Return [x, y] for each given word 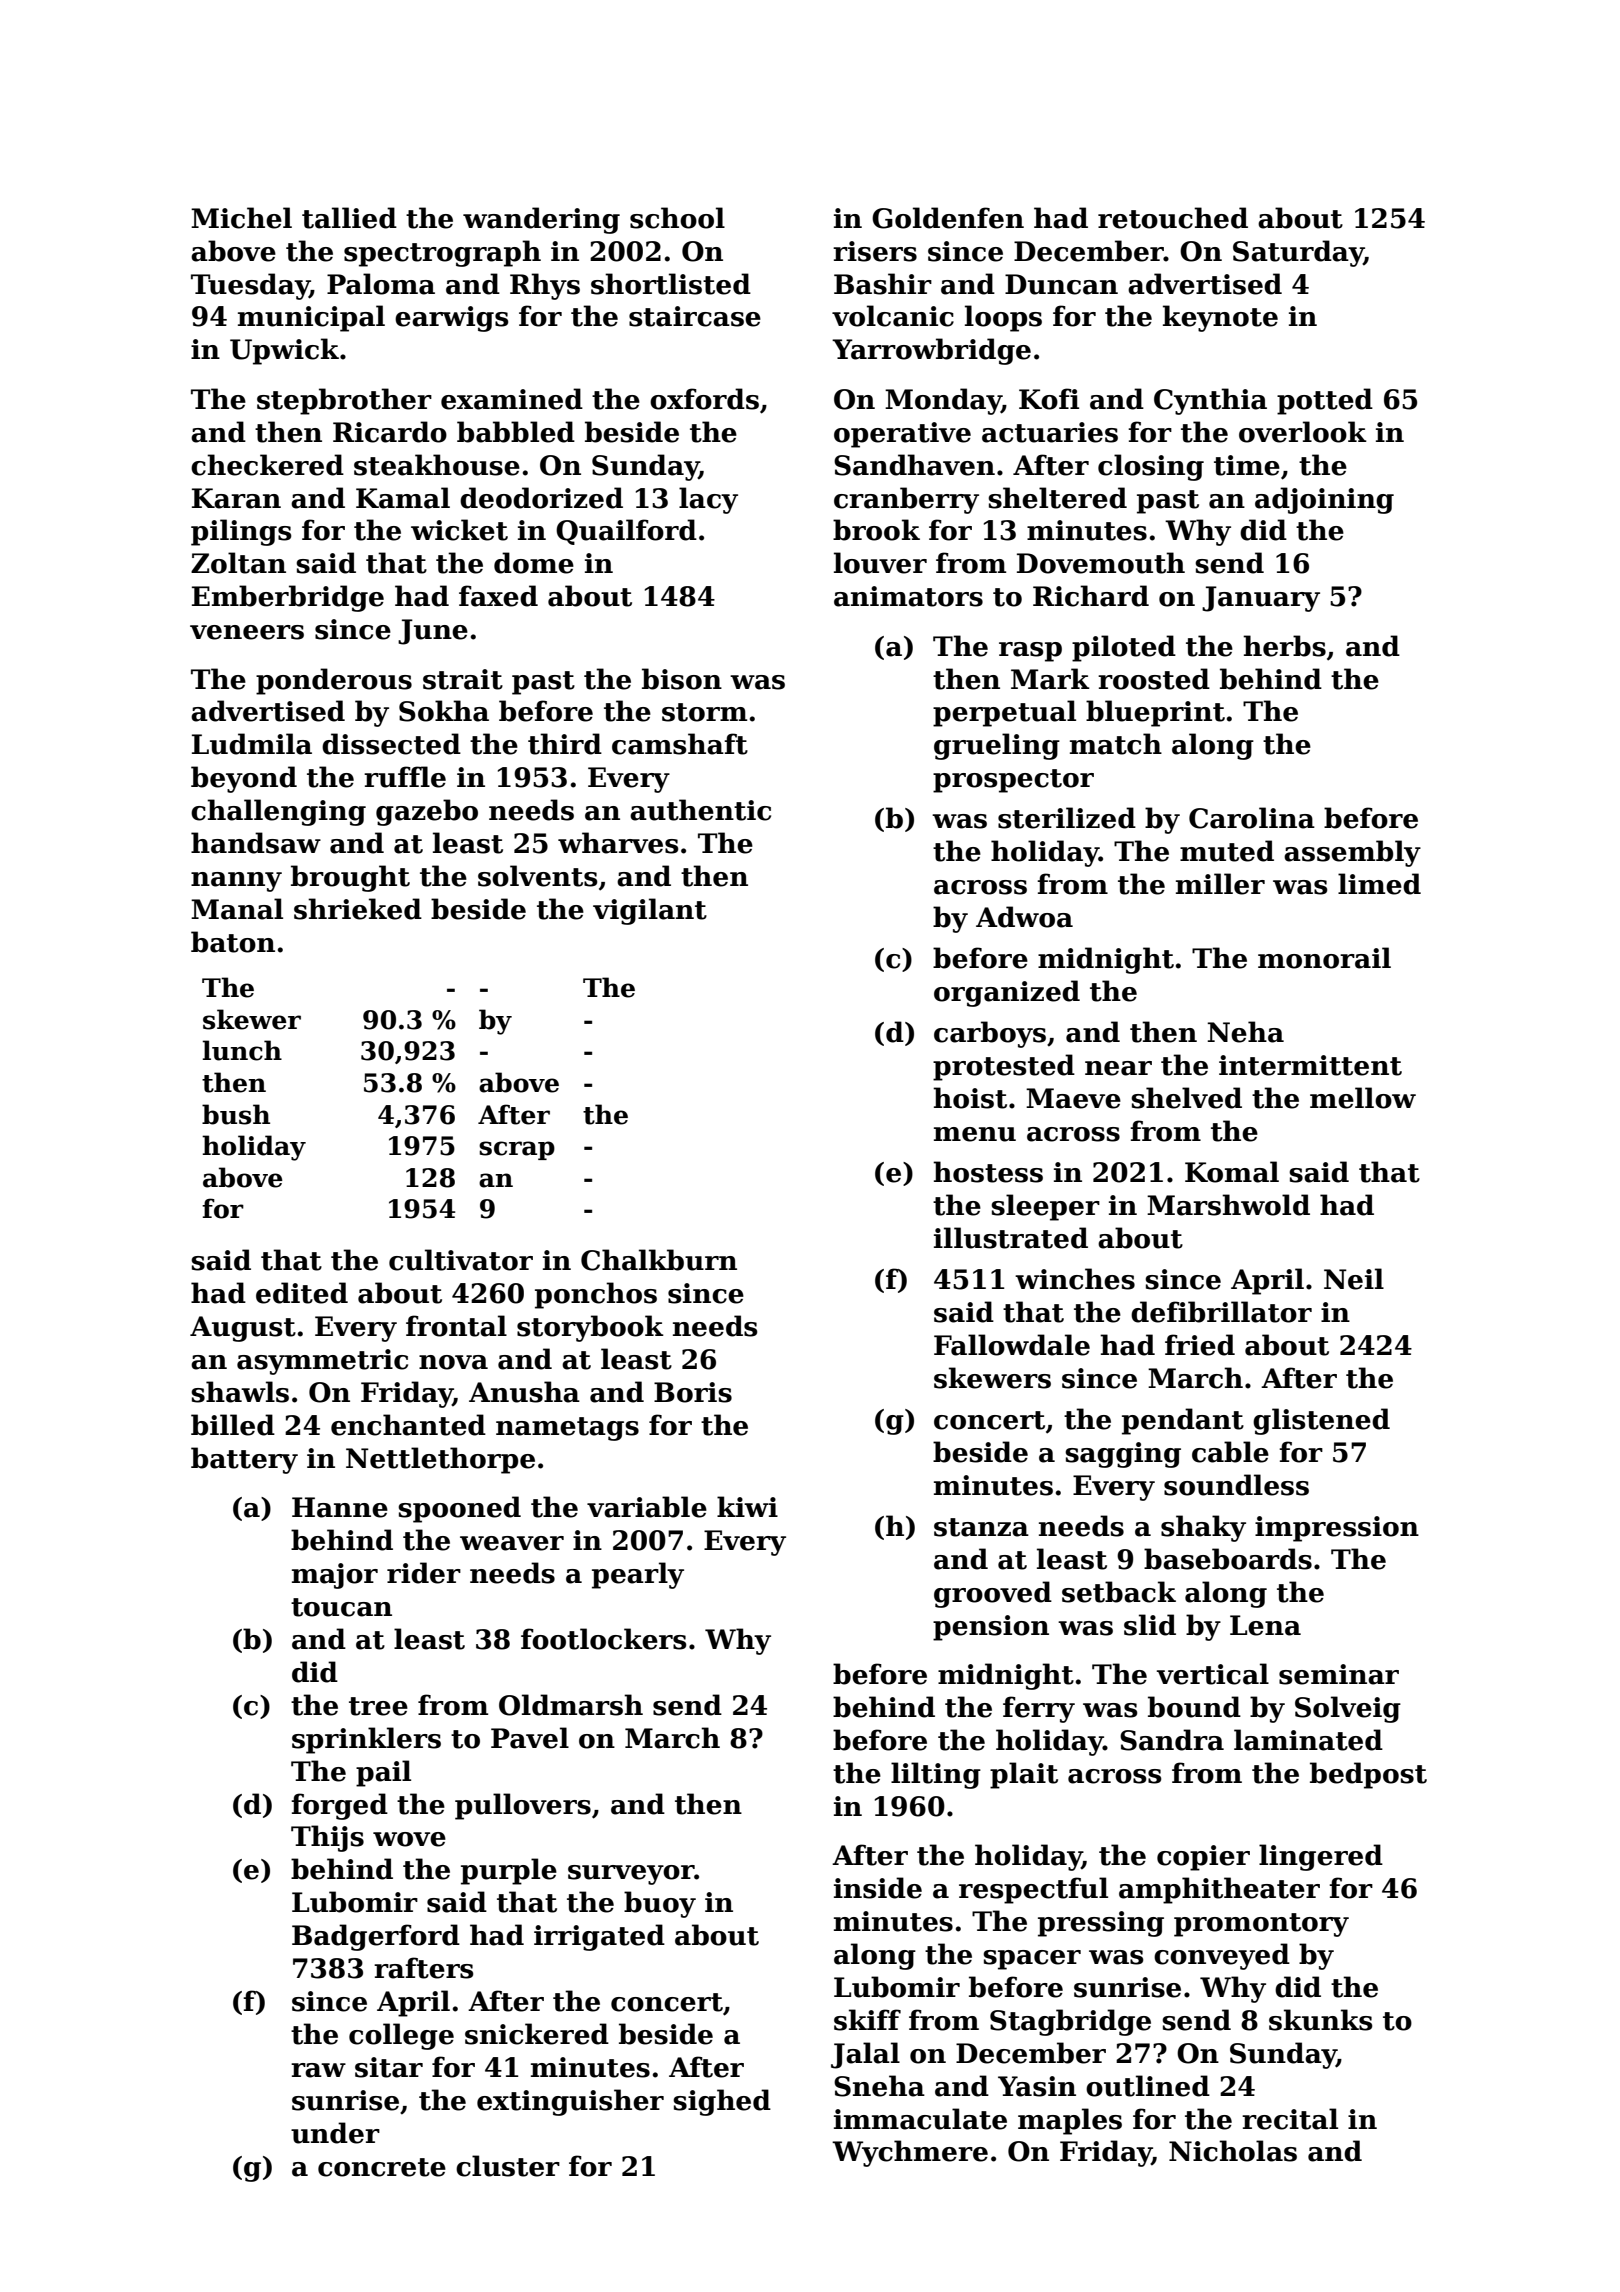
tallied [349, 218]
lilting [936, 1775]
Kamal [403, 498]
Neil [1354, 1279]
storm [704, 712]
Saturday [1298, 253]
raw [318, 2070]
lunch [242, 1050]
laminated [1308, 1740]
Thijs [327, 1838]
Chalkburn [659, 1260]
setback [1119, 1592]
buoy [660, 1904]
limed [1379, 884]
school [677, 218]
